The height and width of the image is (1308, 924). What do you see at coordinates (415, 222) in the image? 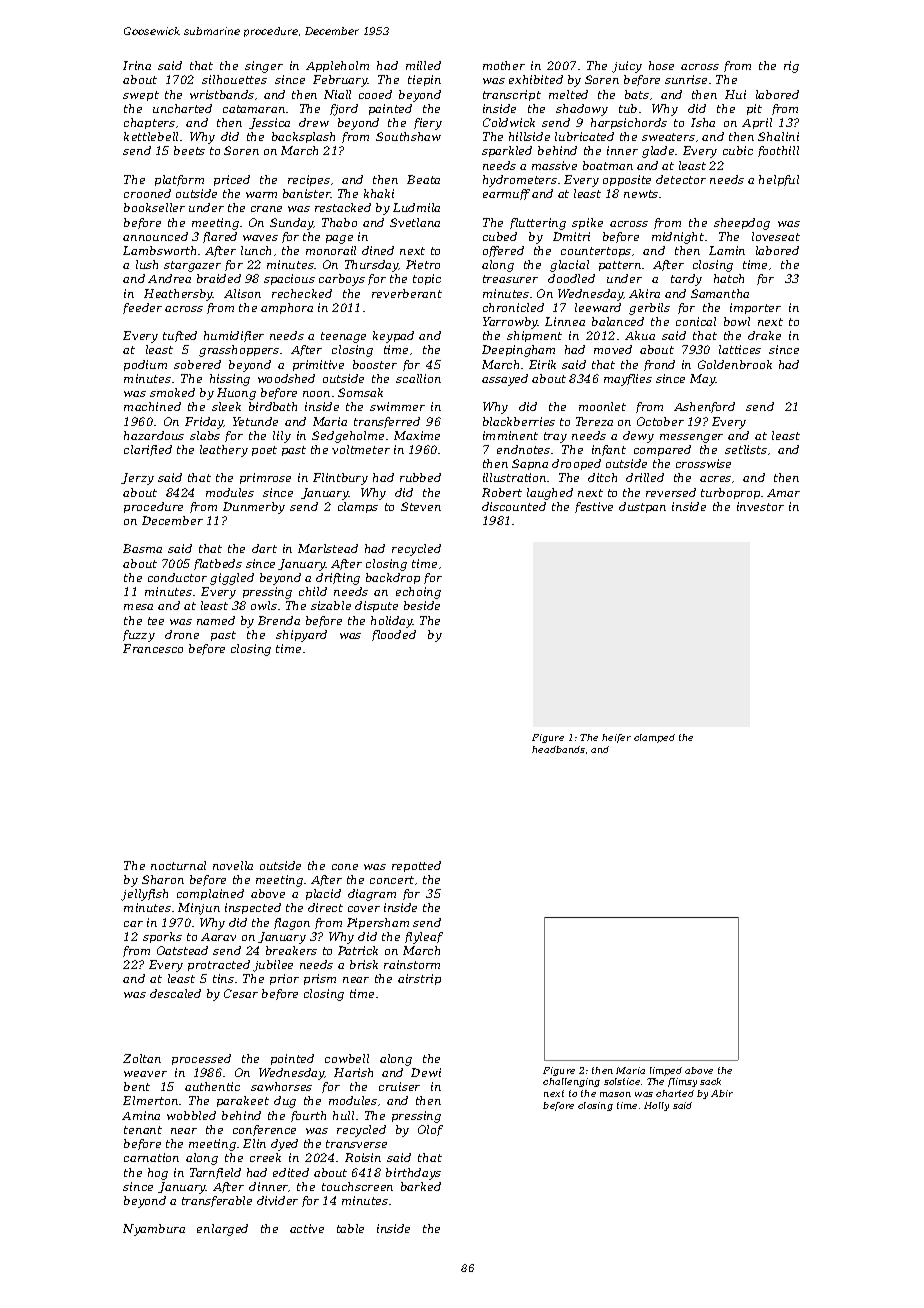
I see `Svetlana` at bounding box center [415, 222].
